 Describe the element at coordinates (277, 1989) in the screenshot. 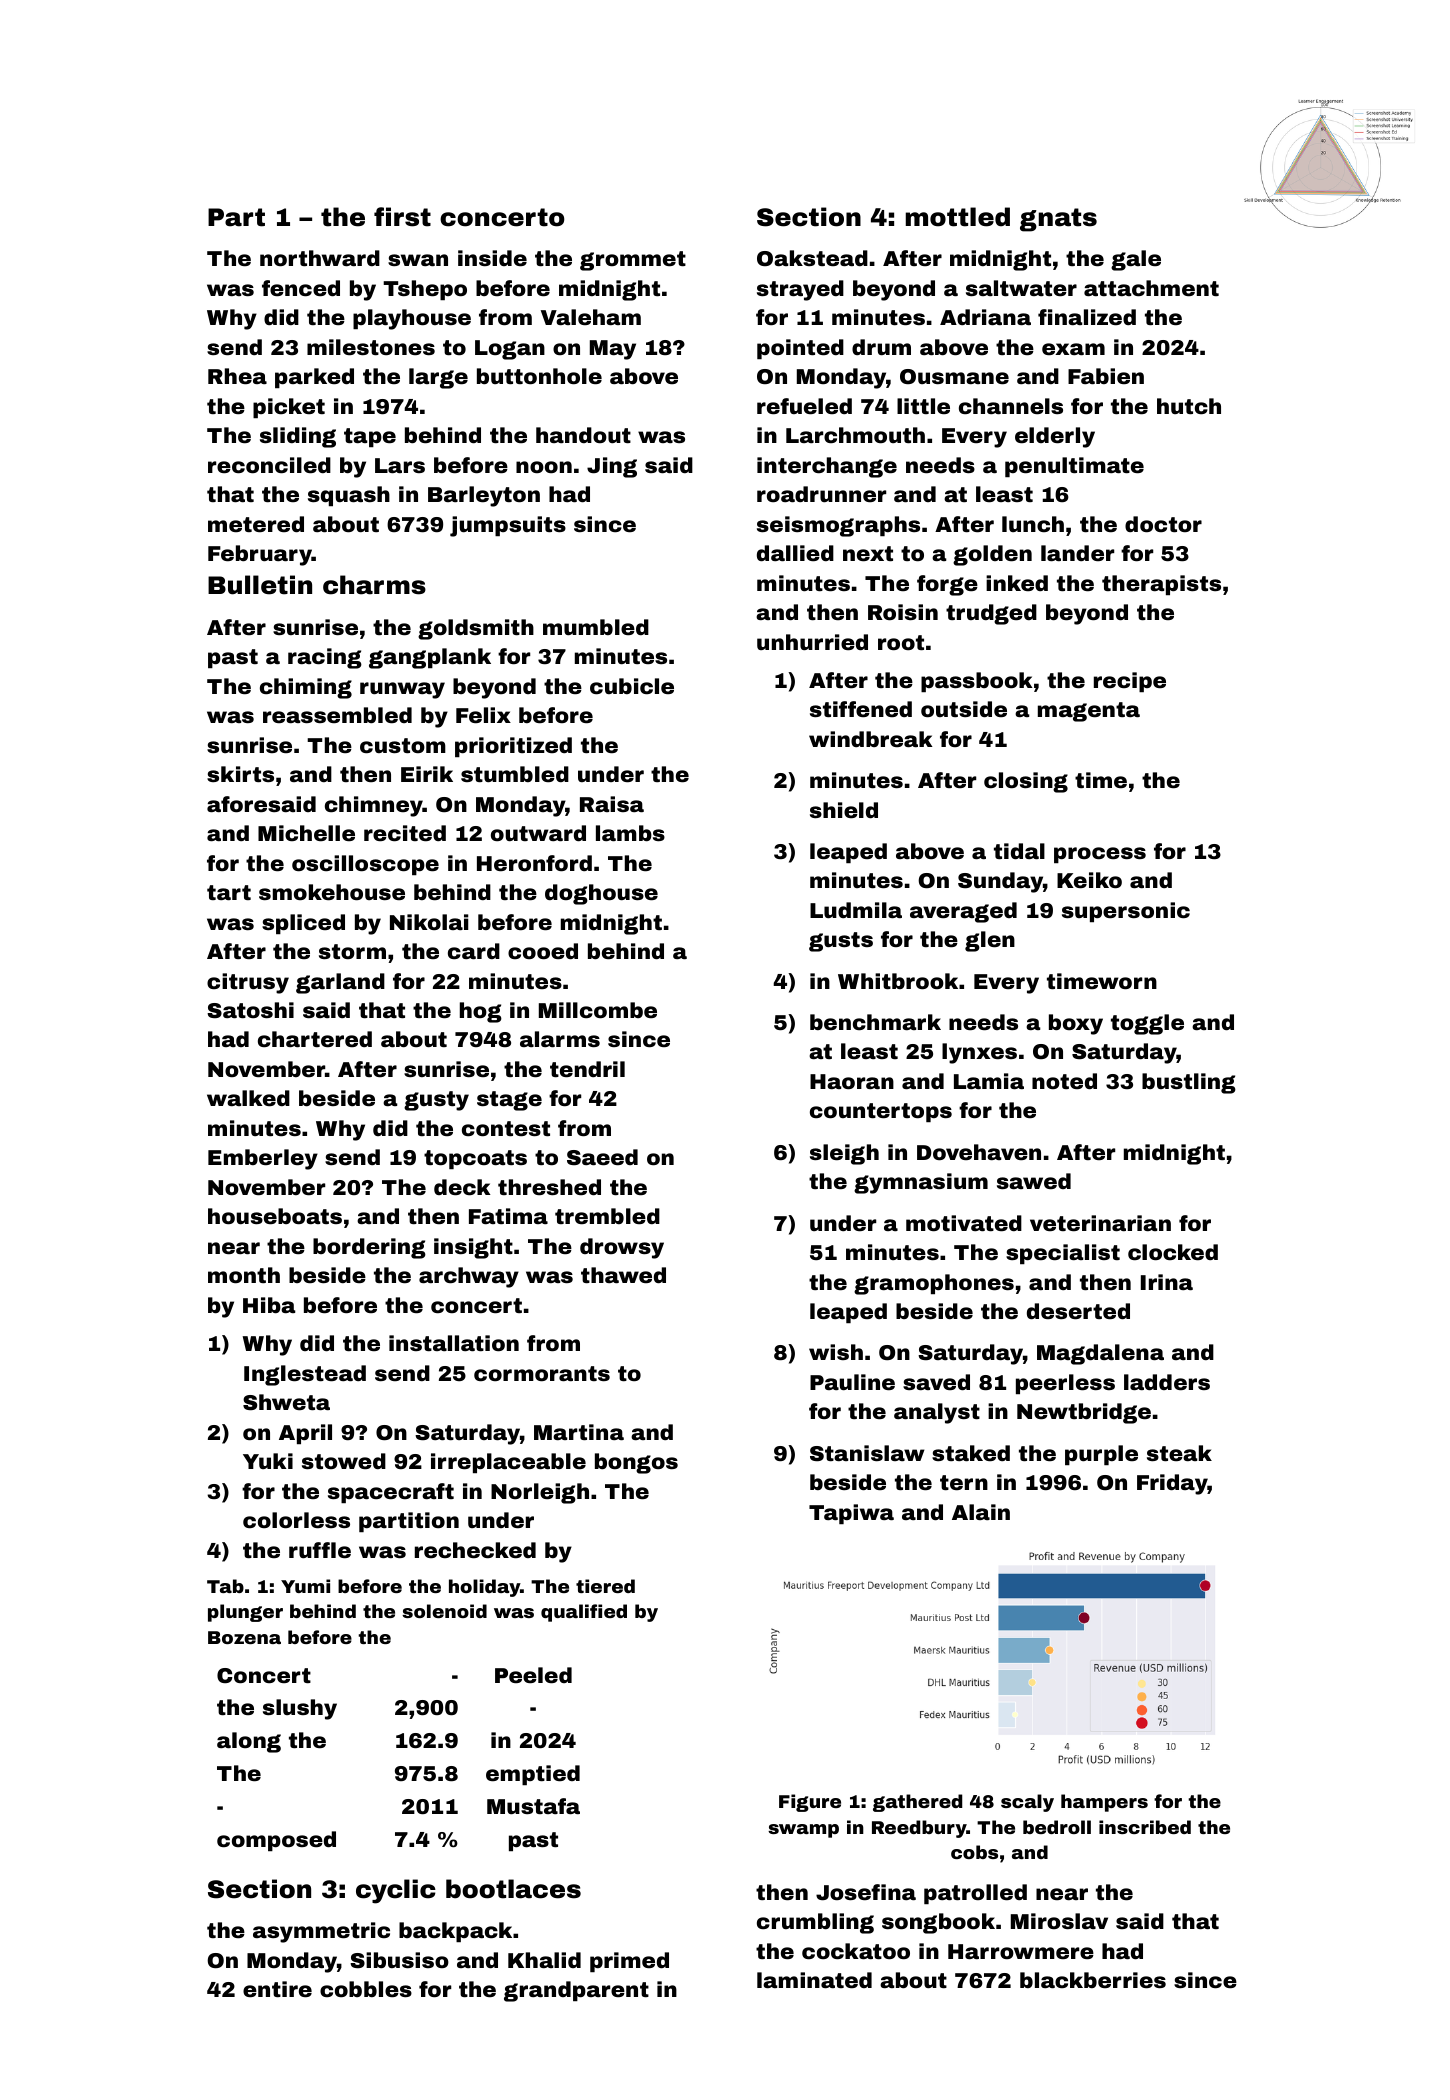

I see `entire` at that location.
